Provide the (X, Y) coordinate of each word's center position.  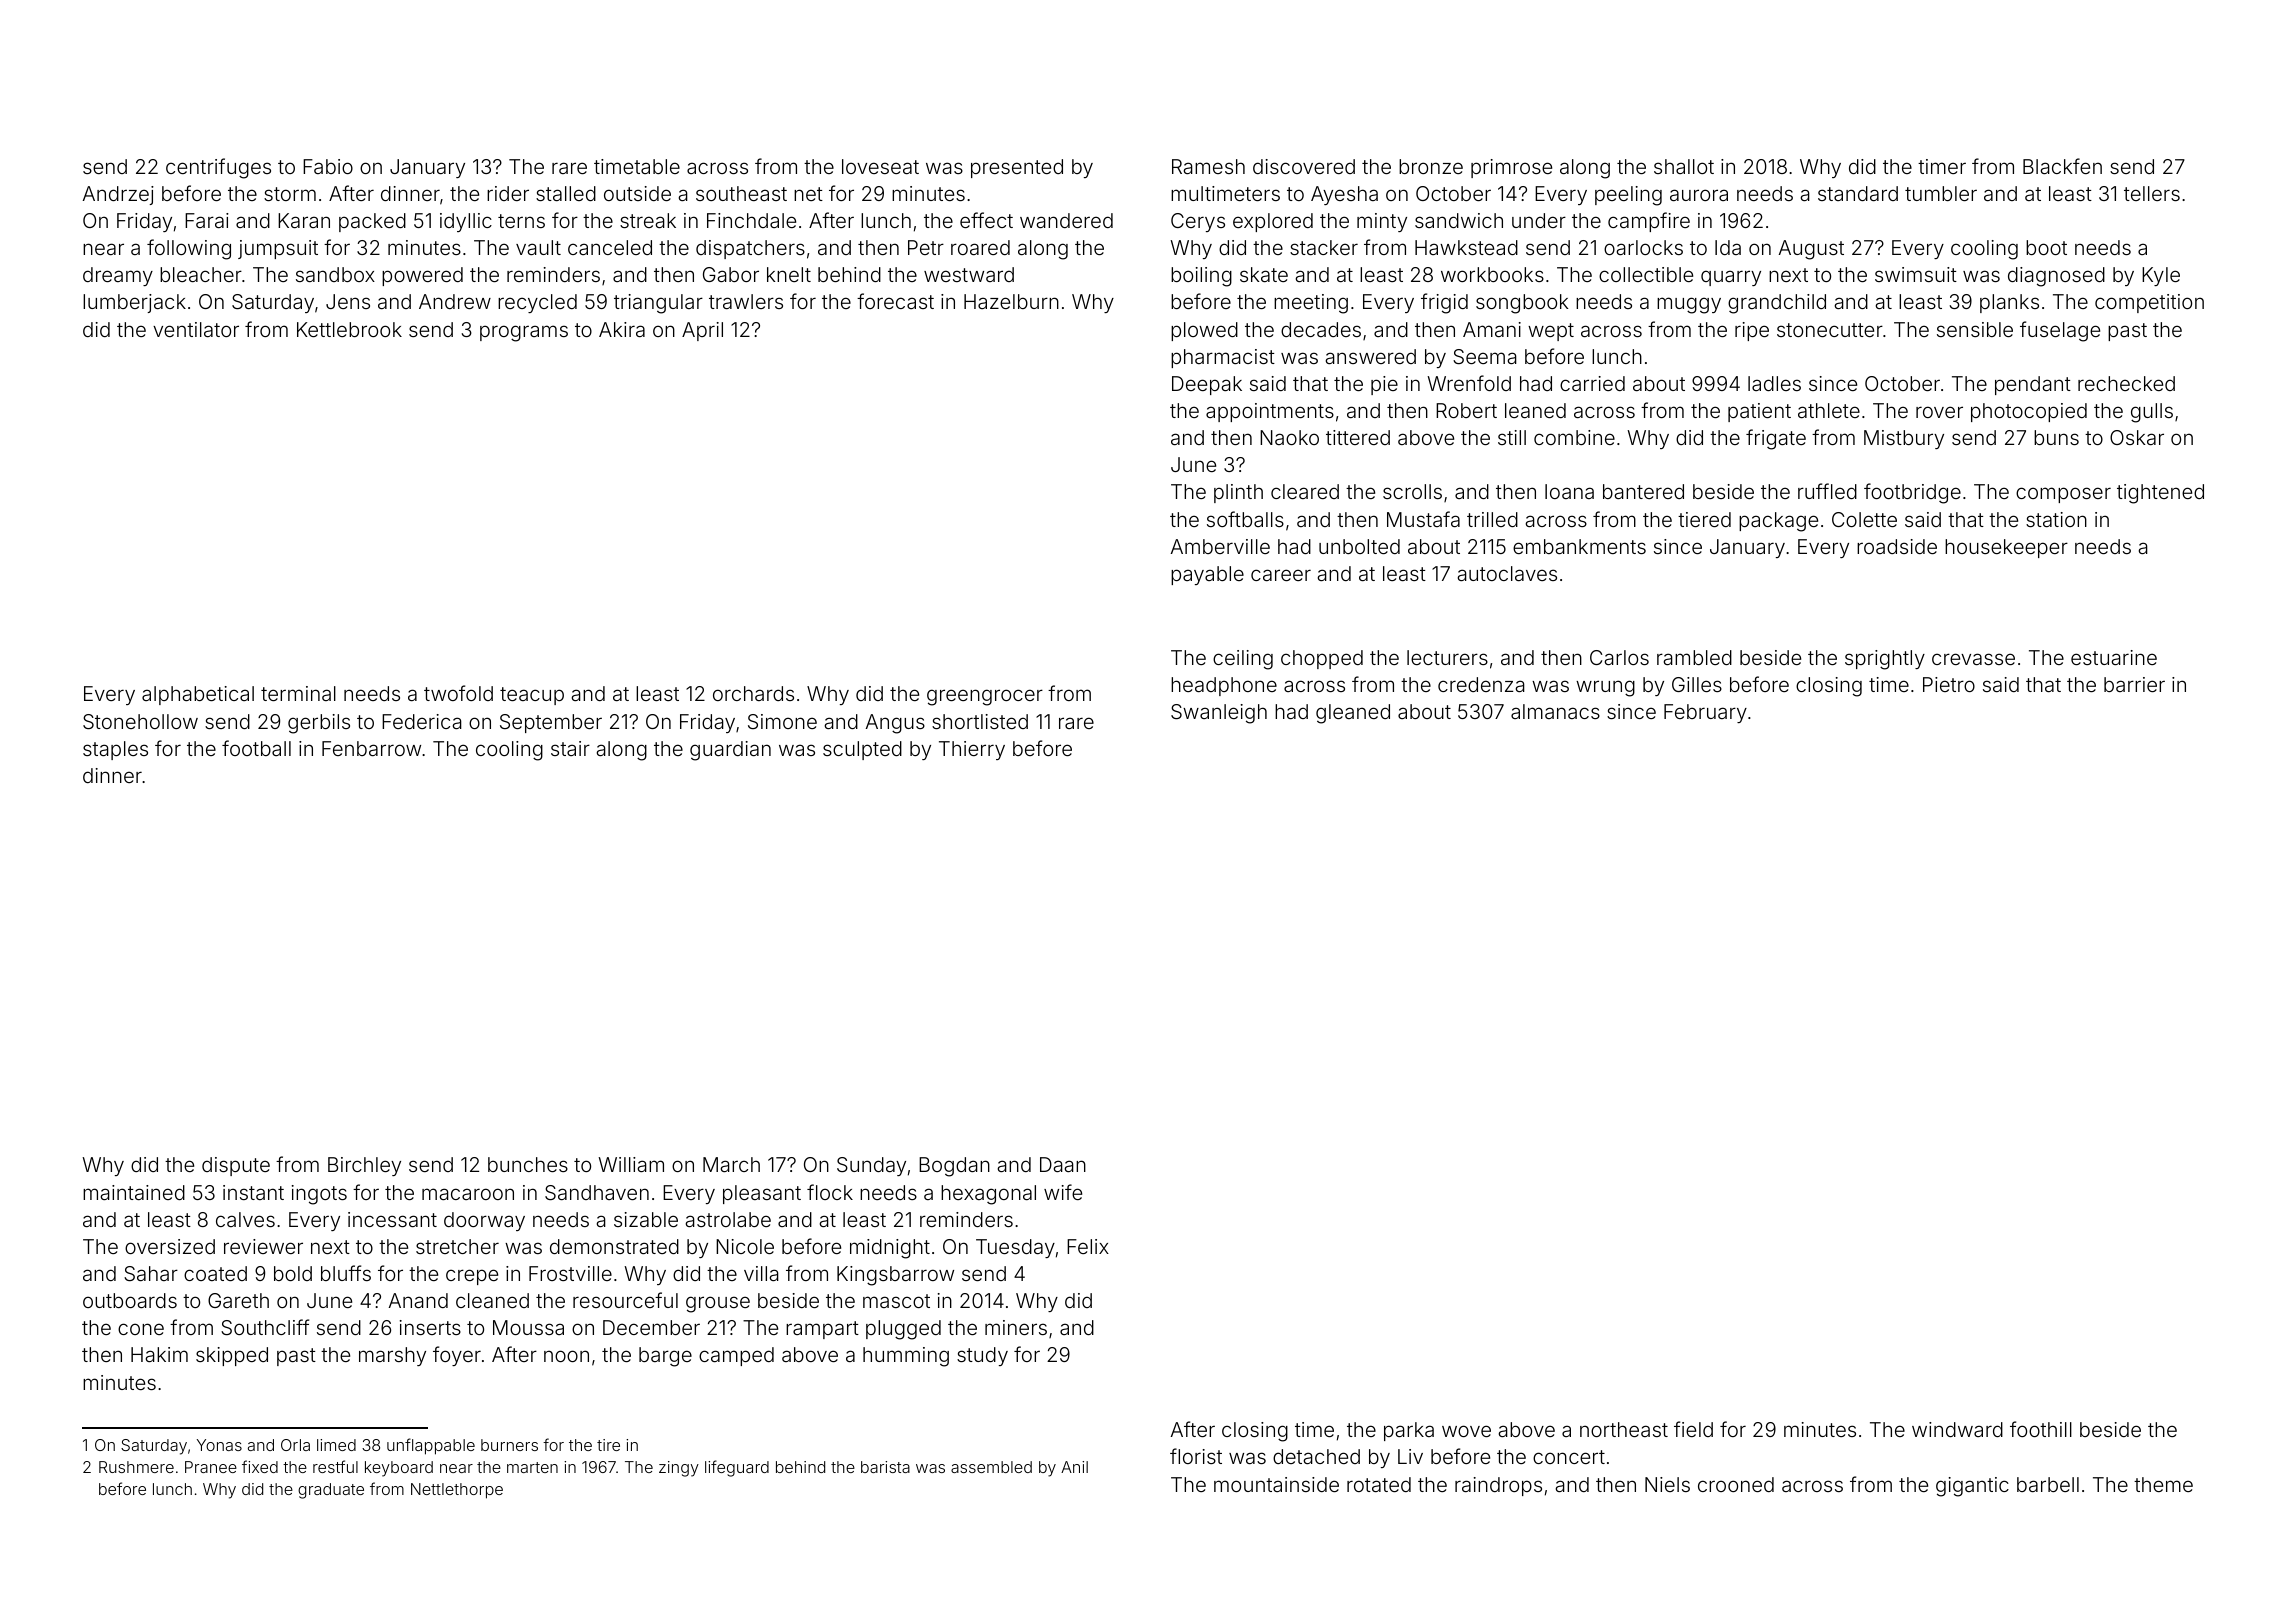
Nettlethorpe (457, 1491)
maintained (134, 1192)
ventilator (196, 329)
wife (1063, 1192)
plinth (1238, 493)
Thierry (972, 750)
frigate (1776, 439)
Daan (1063, 1164)
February (1705, 713)
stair (570, 748)
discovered (1304, 166)
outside (637, 193)
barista (885, 1467)
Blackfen (2062, 166)
